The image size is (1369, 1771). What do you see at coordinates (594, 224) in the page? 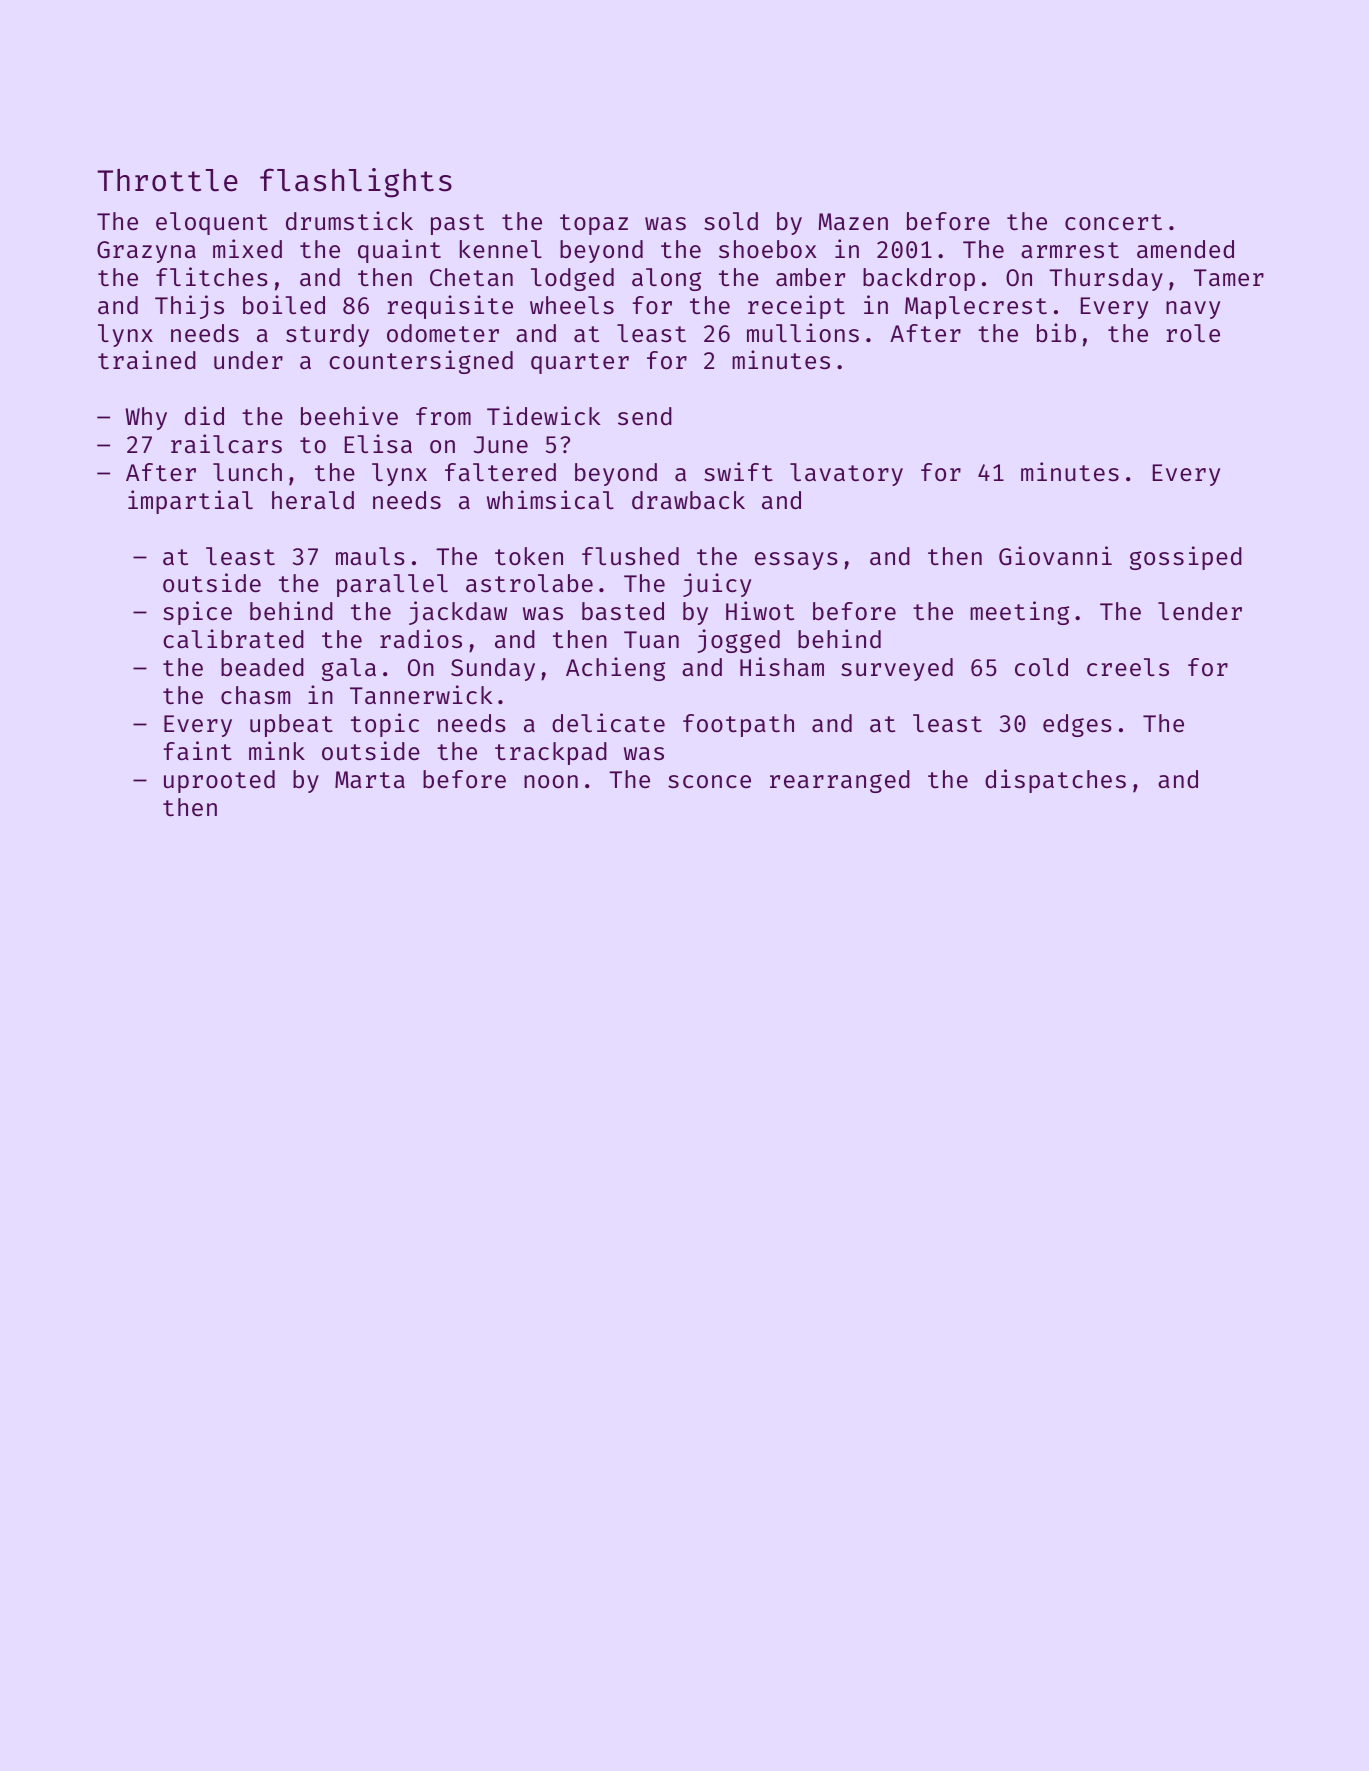
I see `topaz` at bounding box center [594, 224].
